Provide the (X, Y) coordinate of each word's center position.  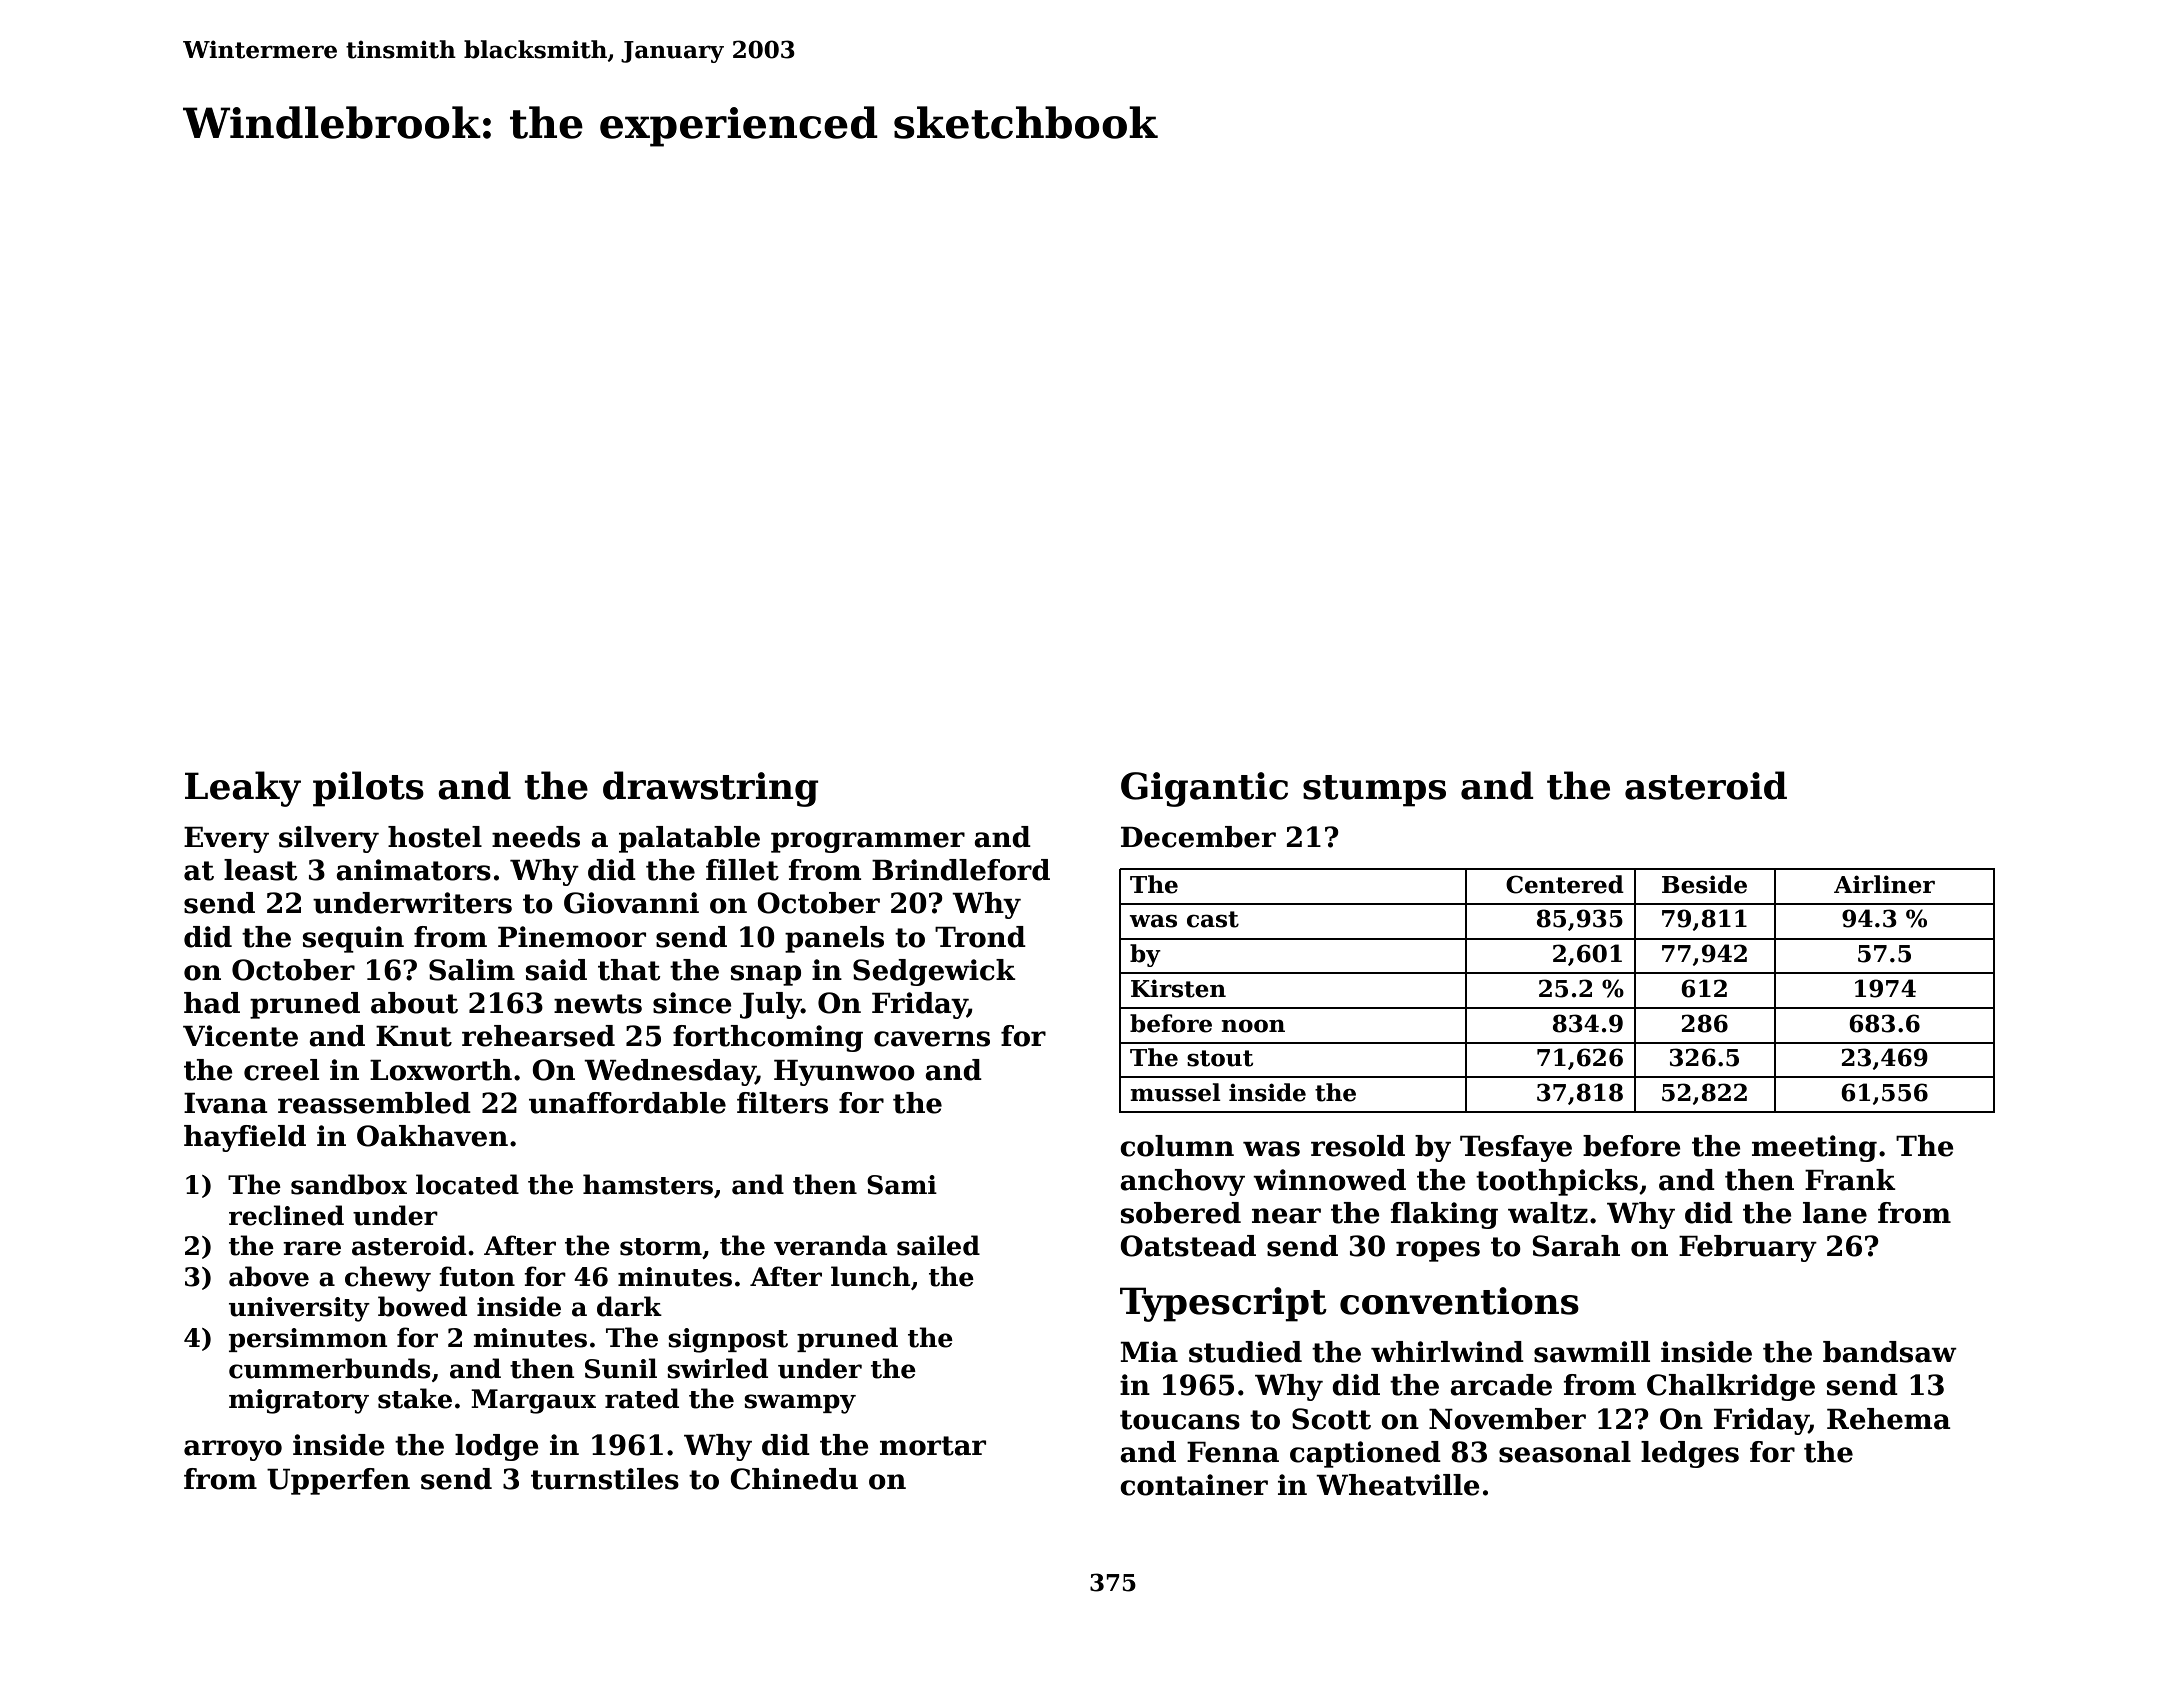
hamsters (648, 1184)
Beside (1704, 884)
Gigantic (1204, 789)
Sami (902, 1185)
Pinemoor (572, 937)
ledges (1690, 1454)
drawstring (711, 789)
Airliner (1884, 884)
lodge (497, 1447)
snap (766, 975)
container (1194, 1485)
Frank (1850, 1180)
